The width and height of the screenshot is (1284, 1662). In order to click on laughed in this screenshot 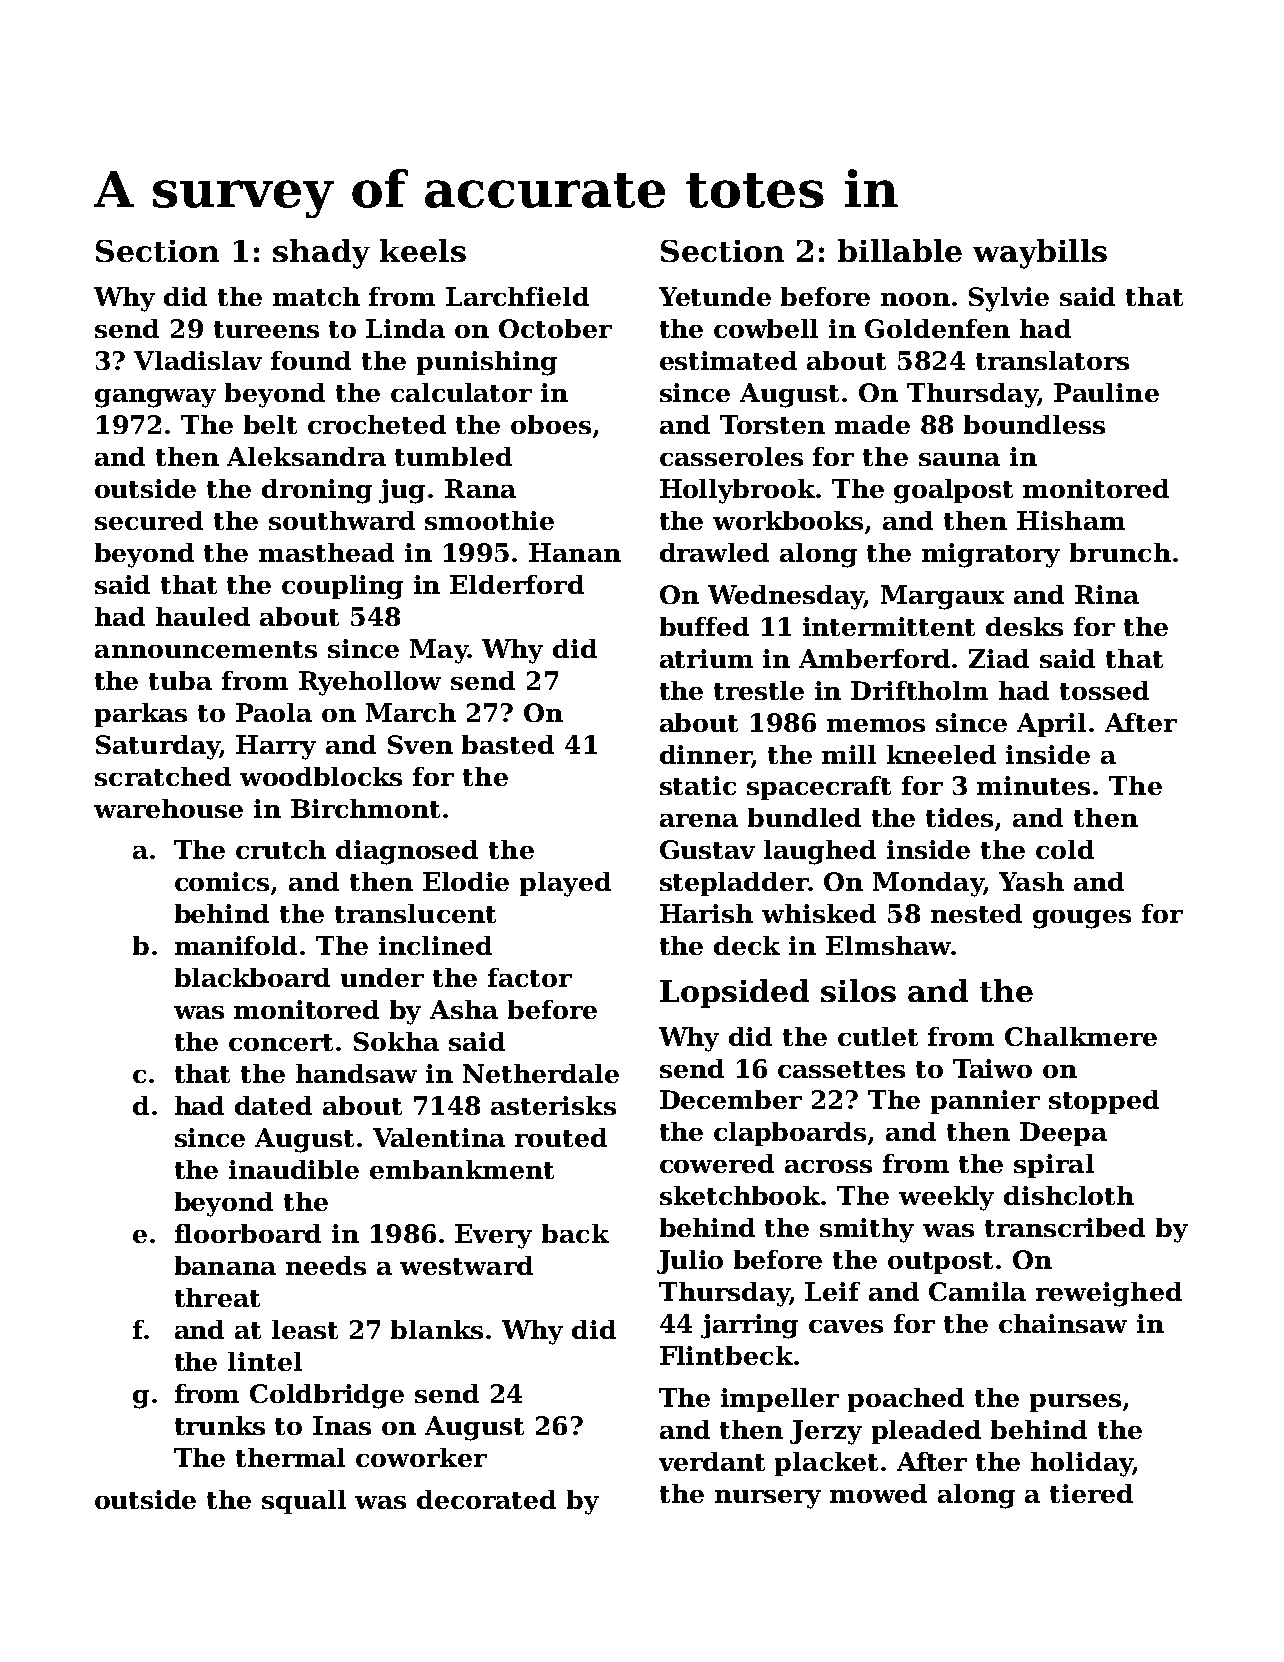, I will do `click(820, 852)`.
